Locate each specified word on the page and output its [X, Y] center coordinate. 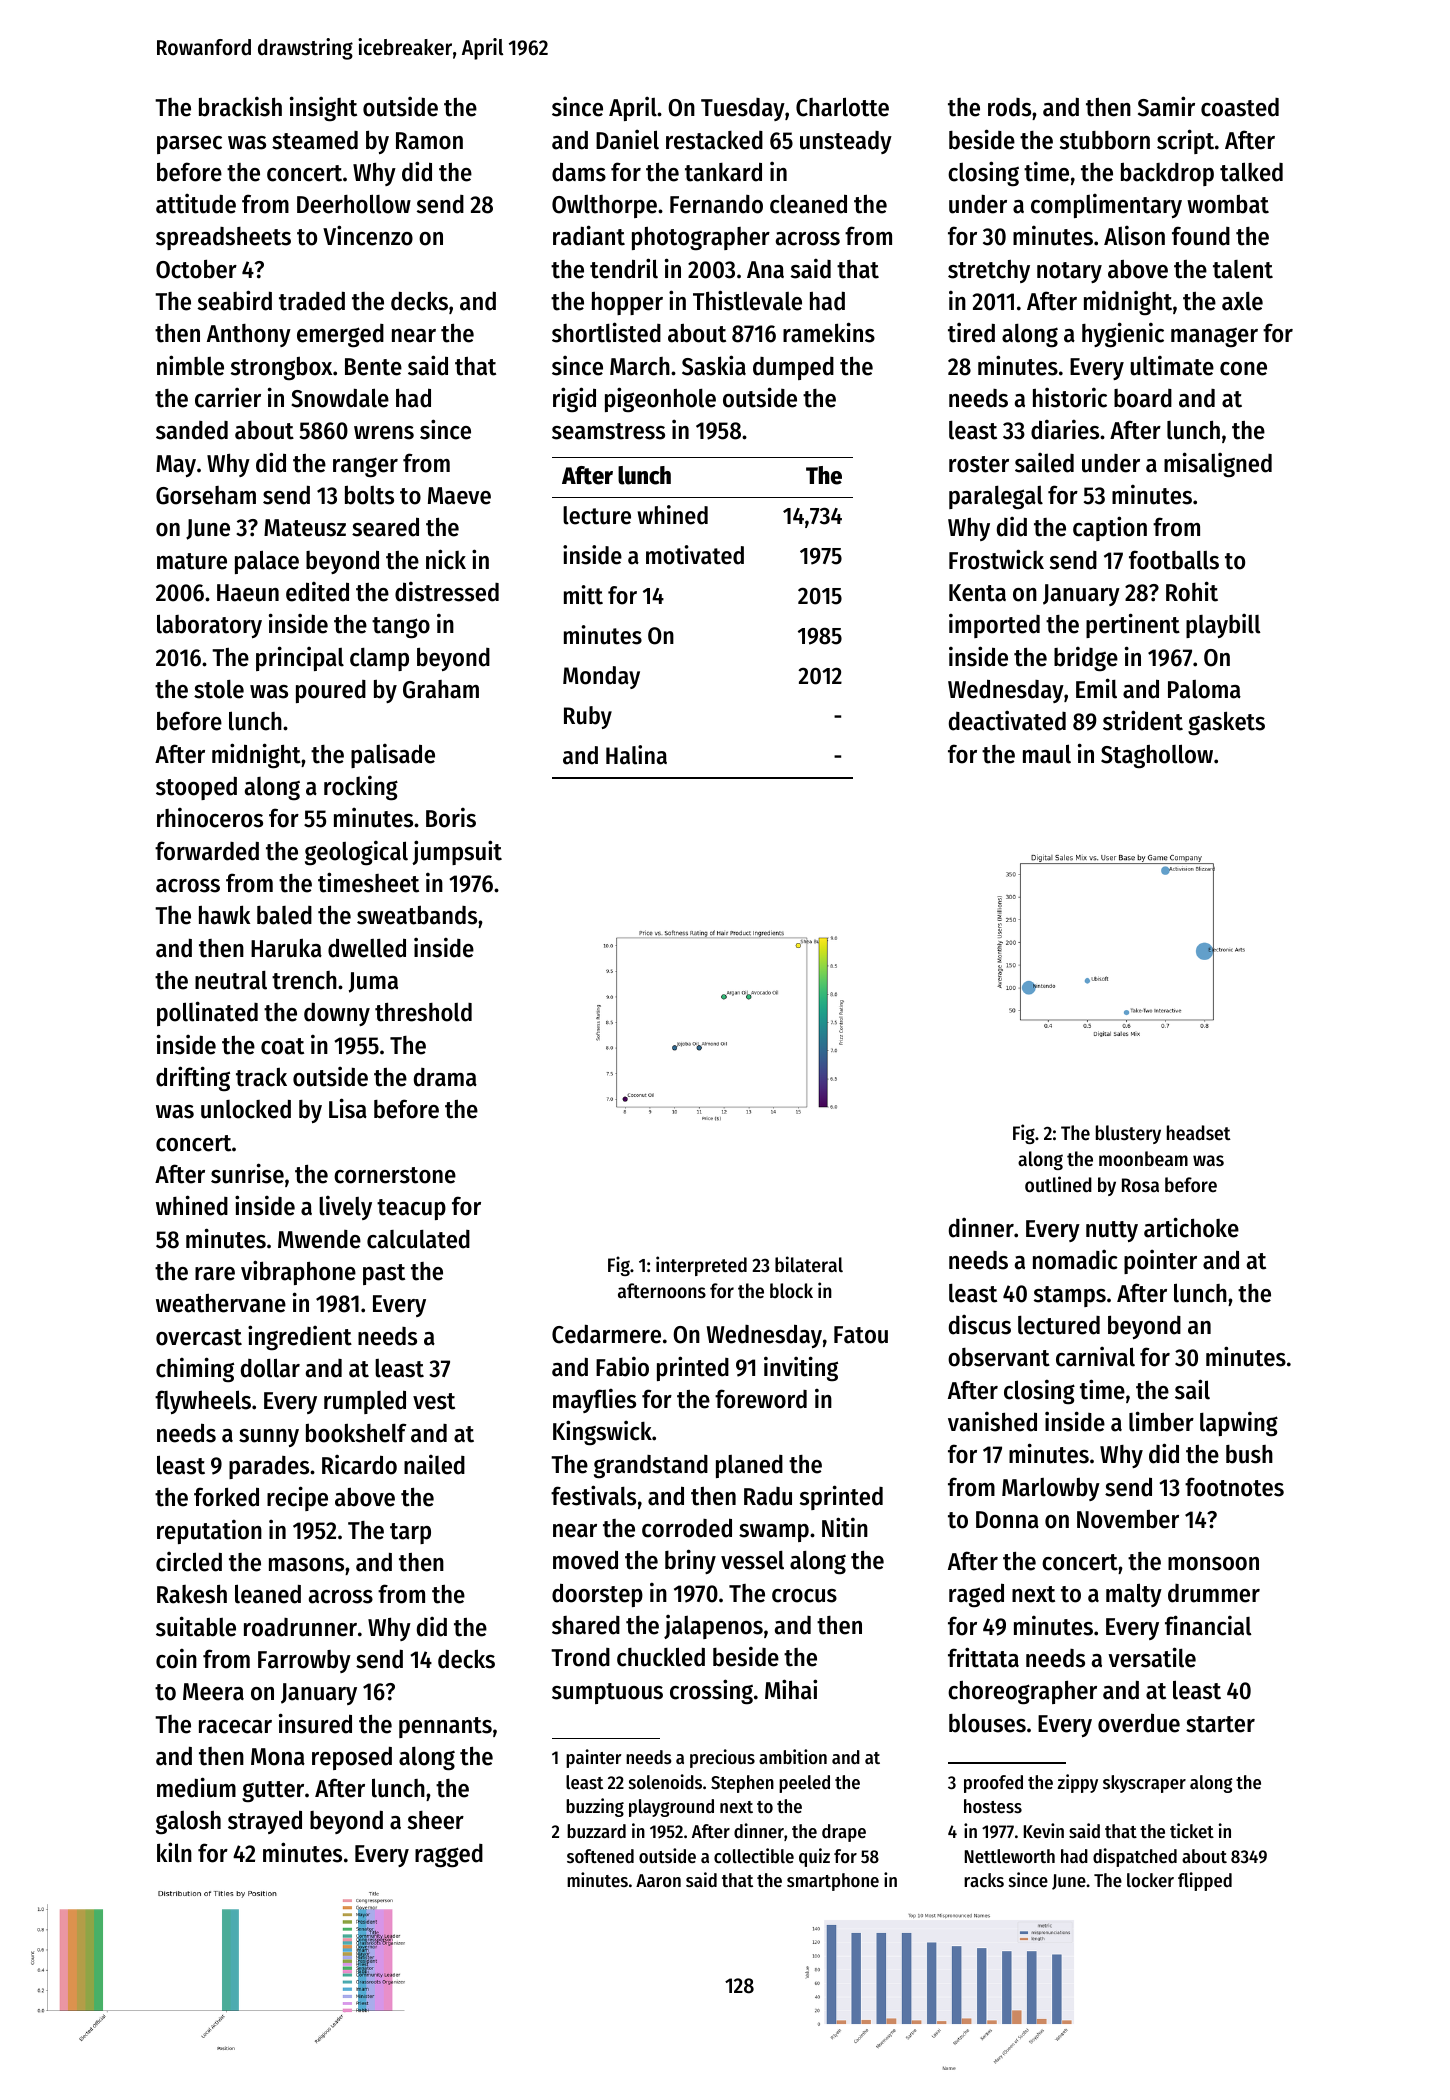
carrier [228, 397]
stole [219, 689]
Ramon [429, 141]
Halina [636, 755]
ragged [449, 1856]
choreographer [1022, 1693]
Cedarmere [606, 1334]
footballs [1174, 560]
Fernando [716, 204]
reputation [209, 1531]
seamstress [608, 431]
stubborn [1105, 140]
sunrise [247, 1173]
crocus [804, 1596]
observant [999, 1357]
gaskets [1226, 723]
